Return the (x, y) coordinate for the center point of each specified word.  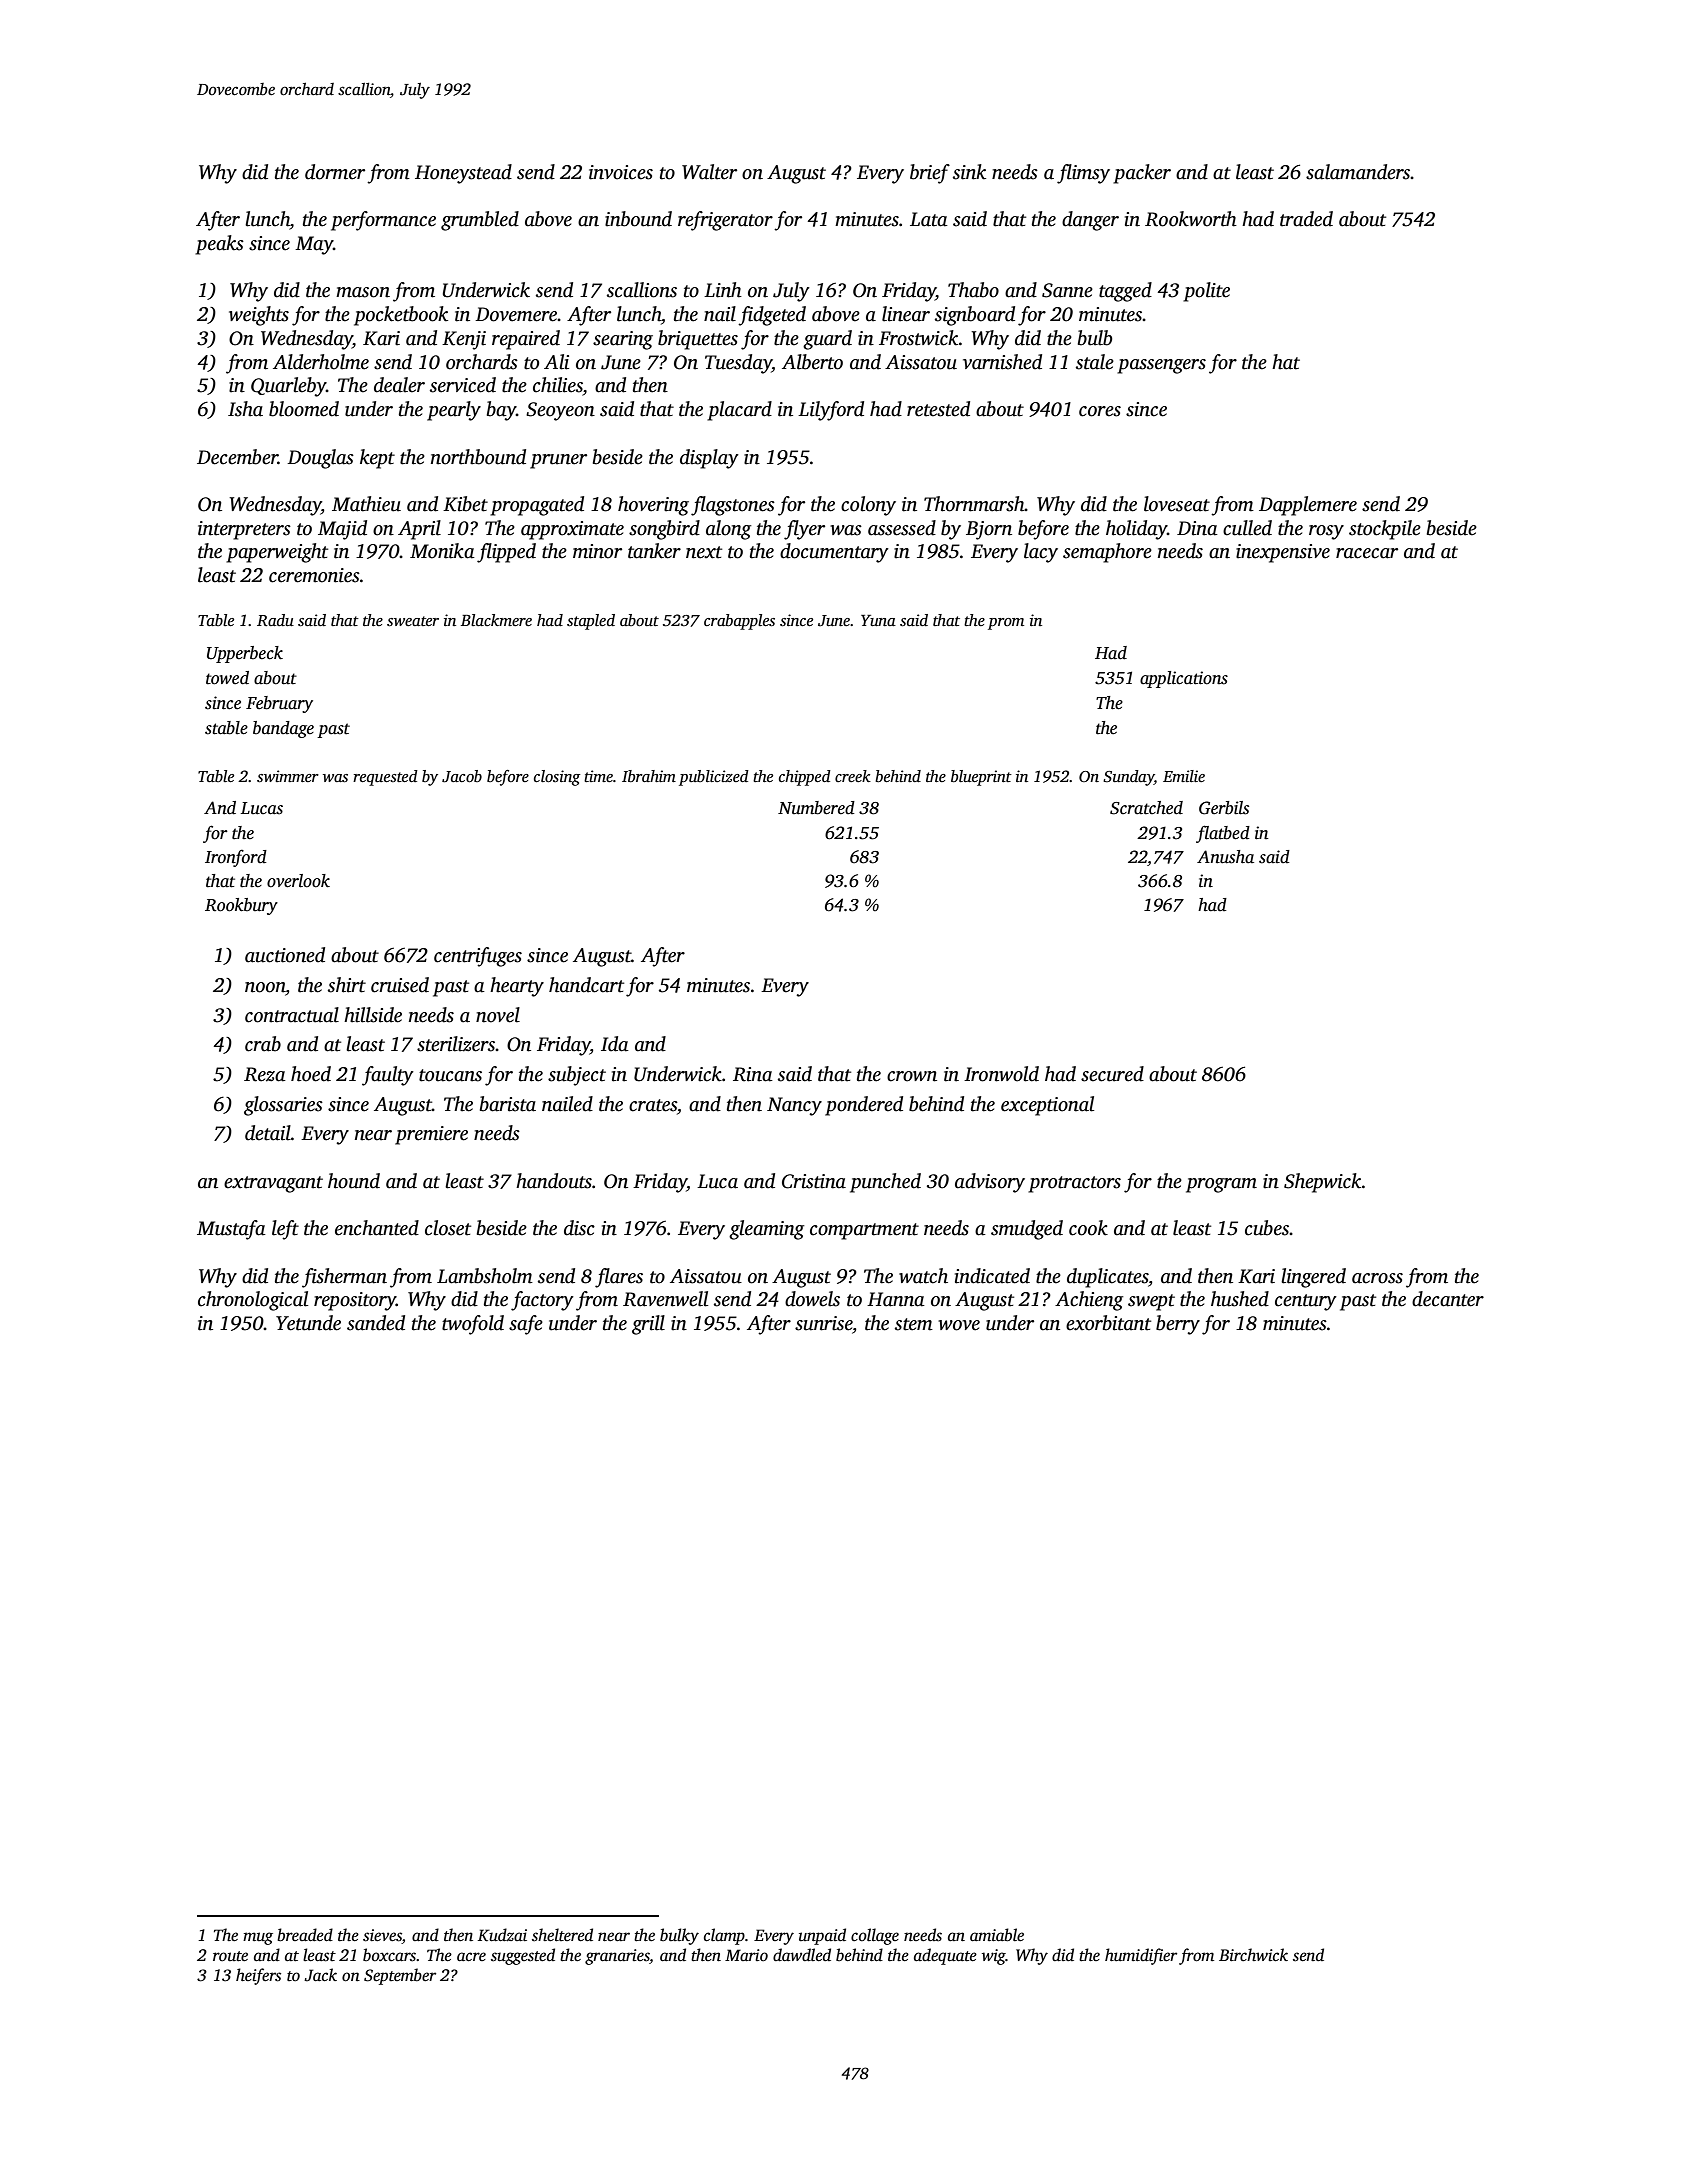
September (400, 1976)
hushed (1240, 1299)
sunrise (823, 1323)
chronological (253, 1301)
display (709, 459)
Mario (746, 1955)
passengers (1161, 366)
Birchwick (1253, 1955)
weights (259, 316)
